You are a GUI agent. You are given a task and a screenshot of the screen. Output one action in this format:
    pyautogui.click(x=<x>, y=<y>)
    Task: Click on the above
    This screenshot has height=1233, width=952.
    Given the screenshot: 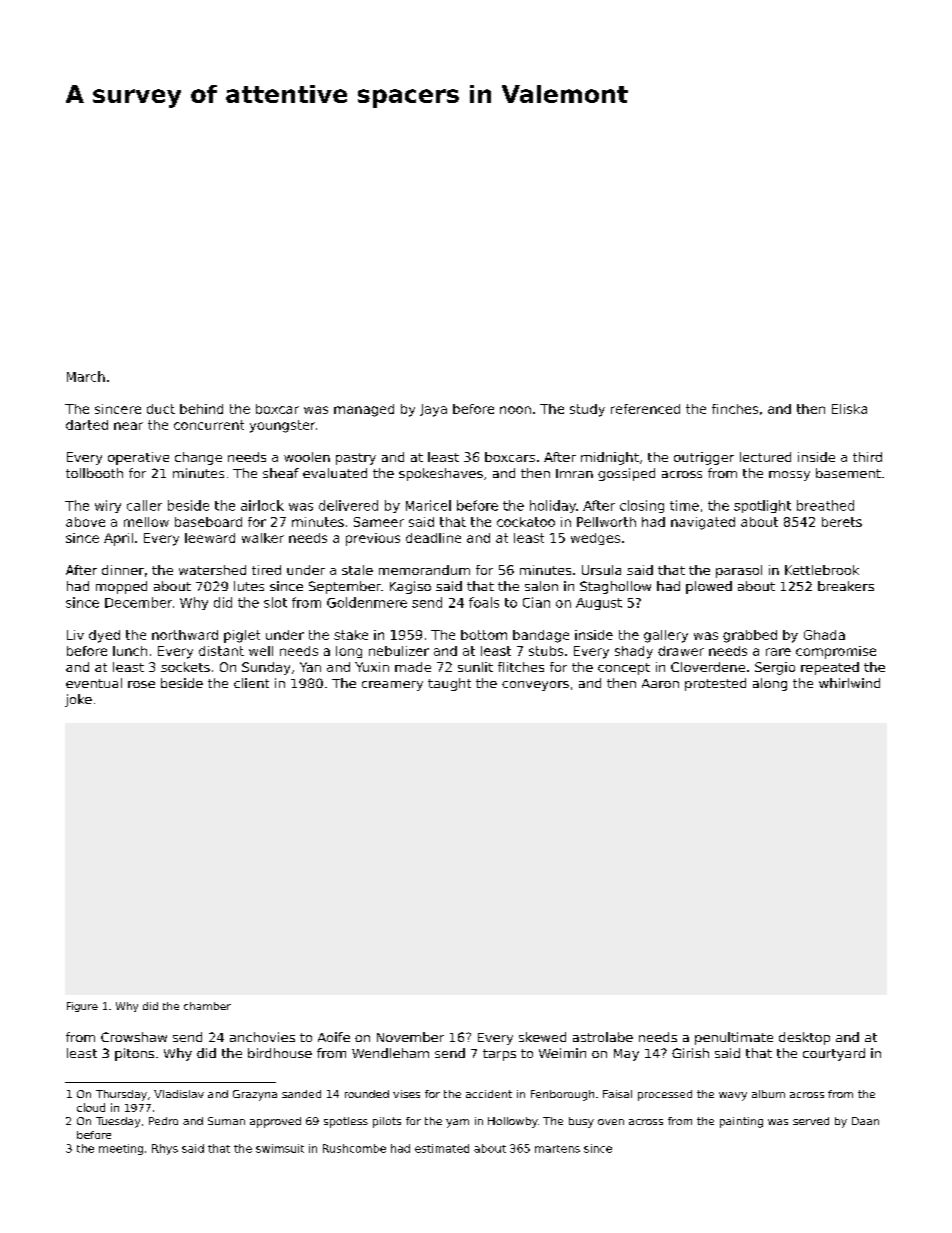 What is the action you would take?
    pyautogui.click(x=85, y=522)
